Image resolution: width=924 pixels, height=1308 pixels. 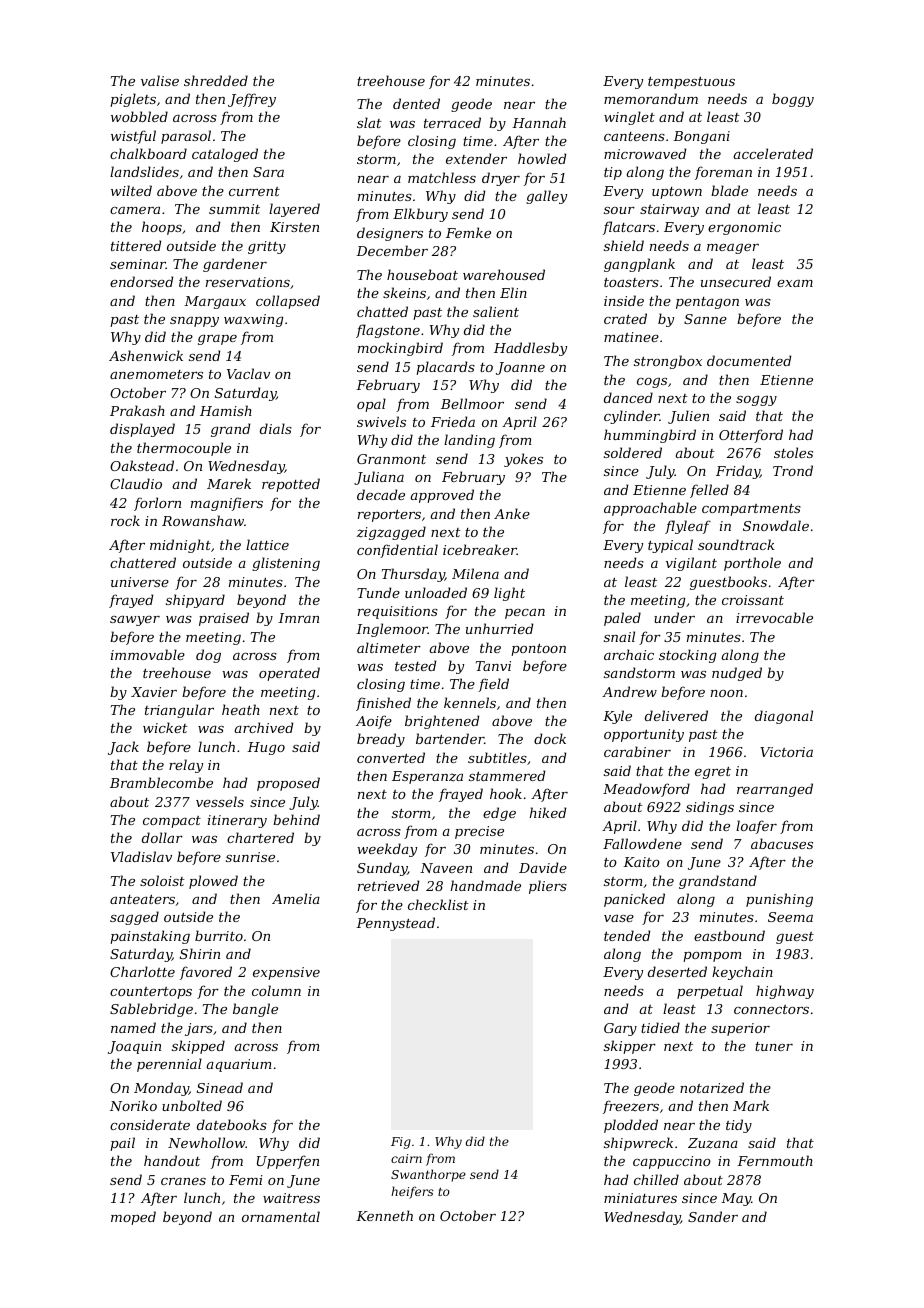 What do you see at coordinates (154, 692) in the document?
I see `Xavier` at bounding box center [154, 692].
